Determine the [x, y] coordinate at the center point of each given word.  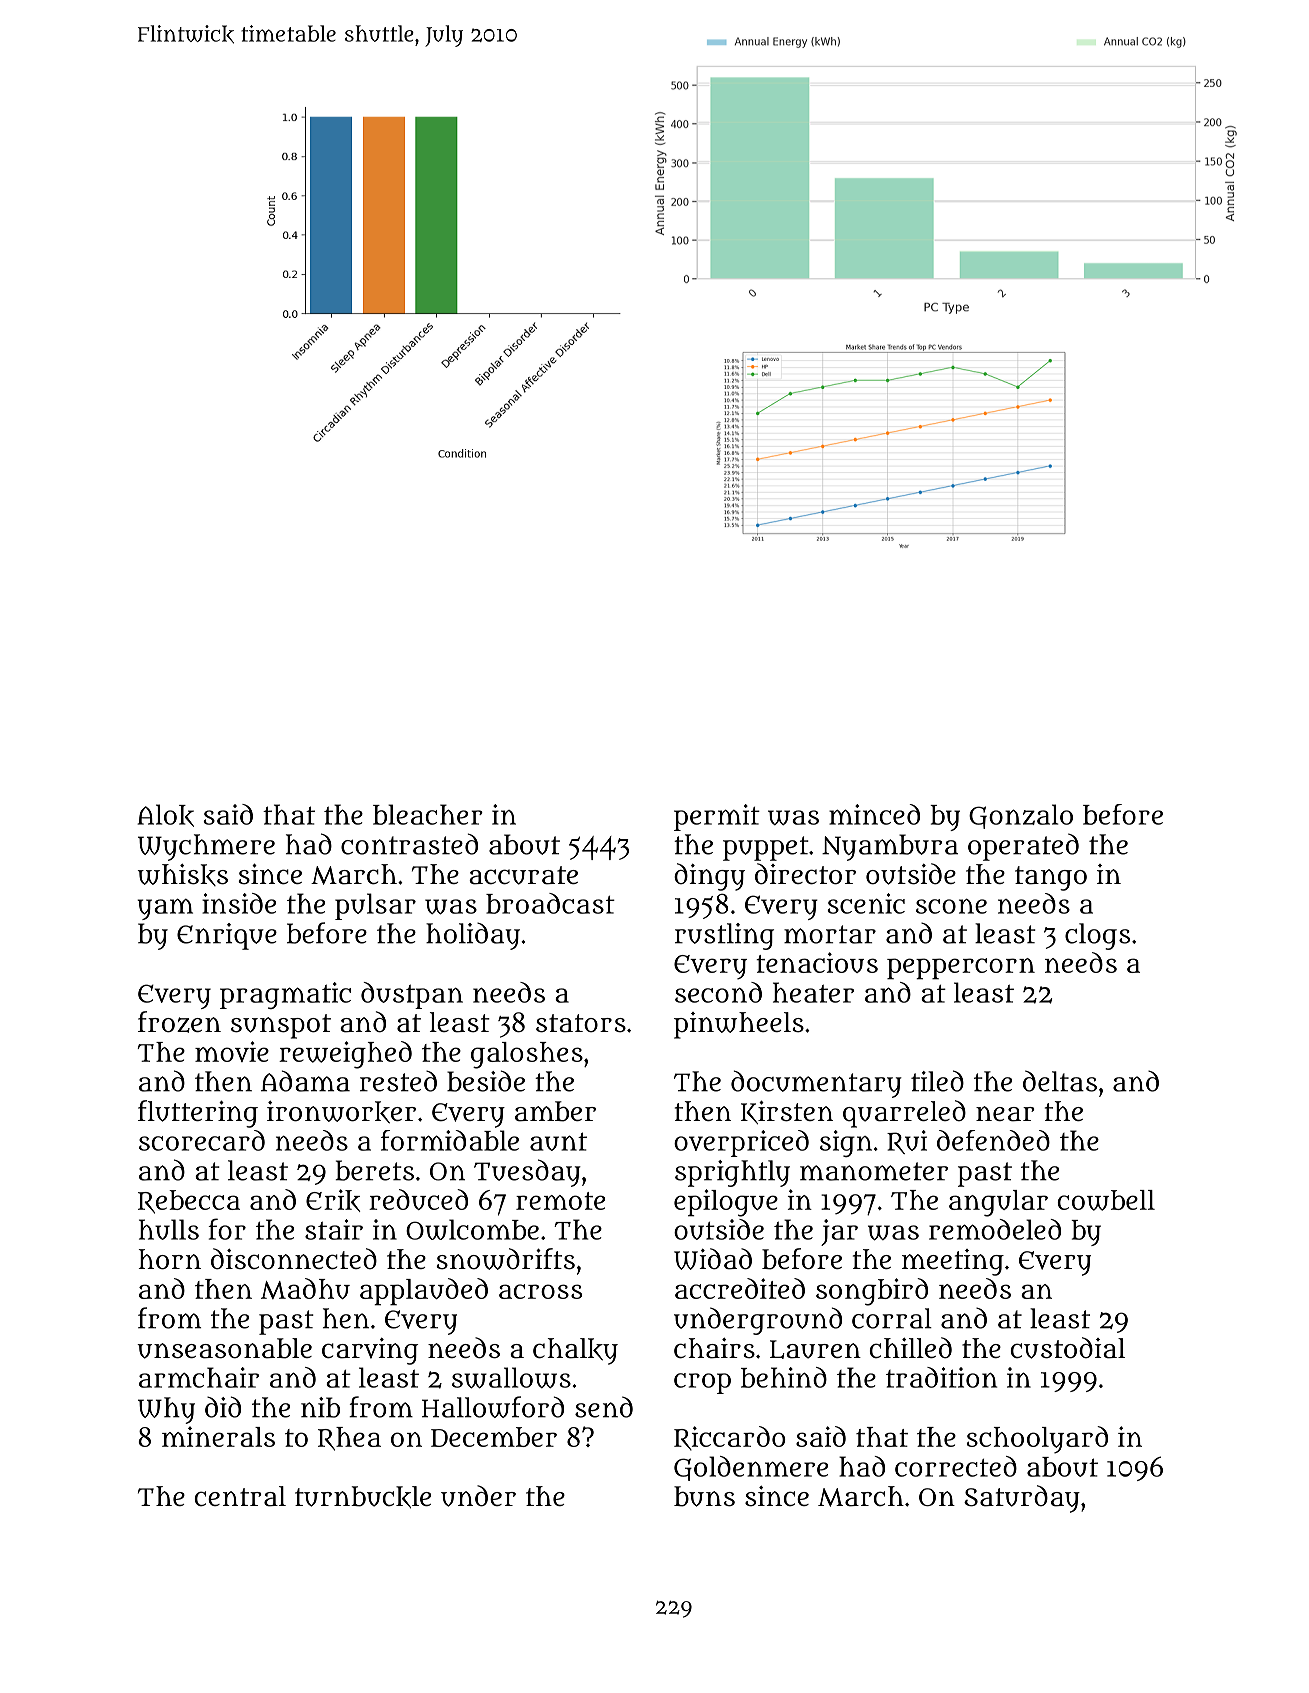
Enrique [227, 936]
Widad [713, 1259]
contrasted [409, 844]
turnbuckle [363, 1497]
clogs [1097, 936]
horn [169, 1259]
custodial [1068, 1348]
